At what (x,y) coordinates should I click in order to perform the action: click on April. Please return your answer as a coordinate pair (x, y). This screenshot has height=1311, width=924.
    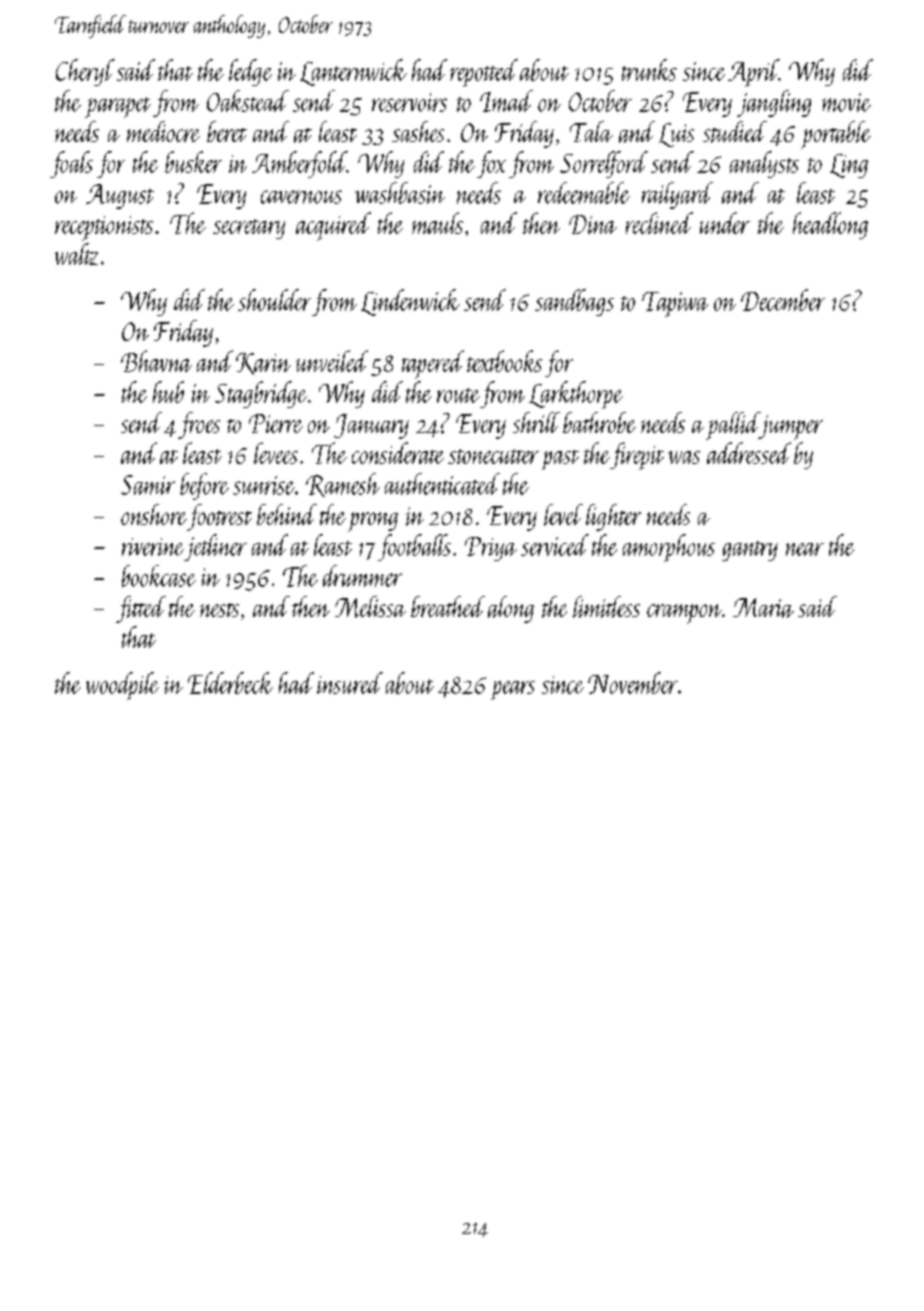
    Looking at the image, I should click on (753, 73).
